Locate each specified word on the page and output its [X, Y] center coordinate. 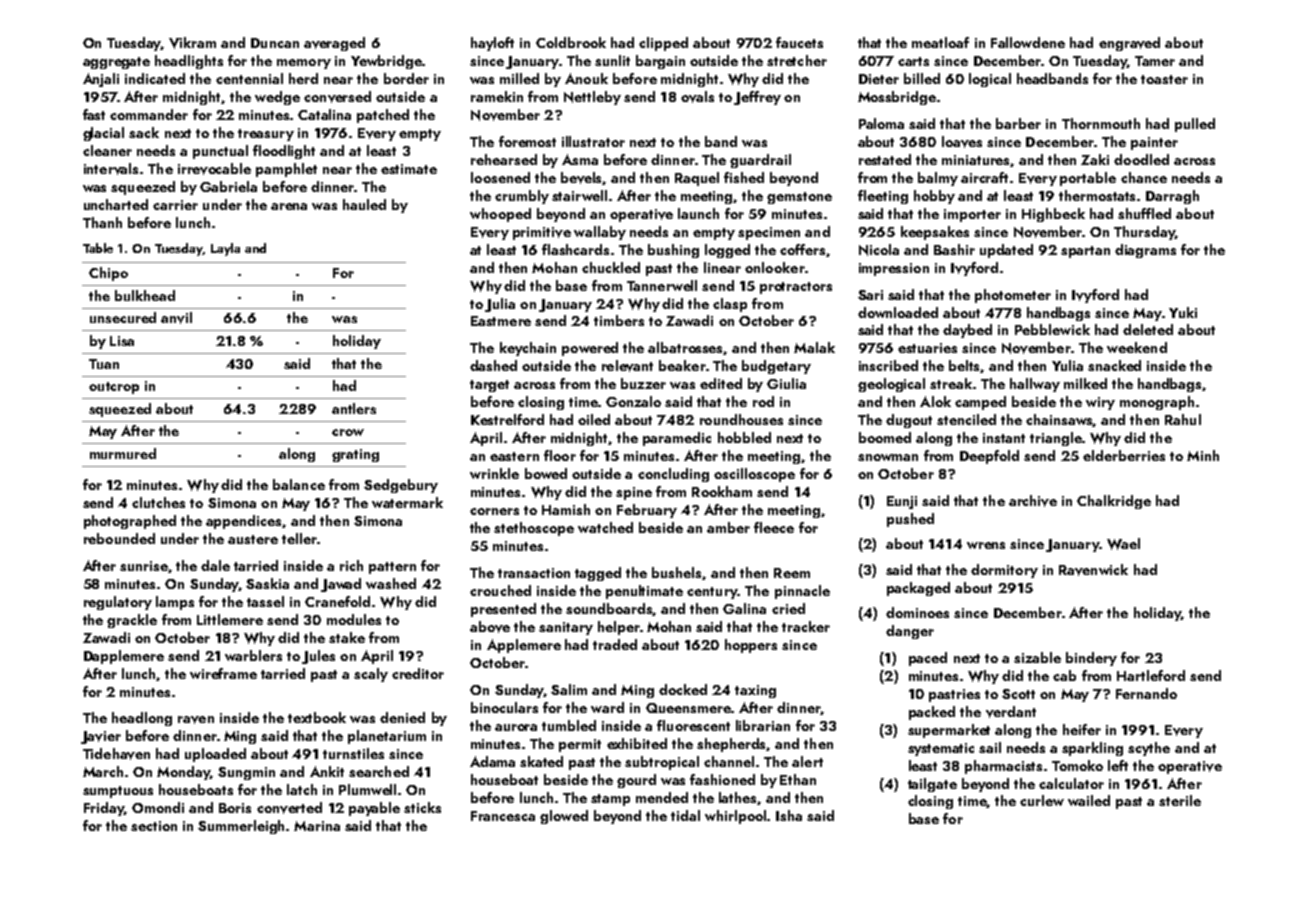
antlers [354, 408]
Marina [317, 826]
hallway [1035, 385]
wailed [1089, 800]
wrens [986, 545]
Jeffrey [757, 98]
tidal [685, 815]
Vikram [192, 43]
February [647, 511]
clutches [158, 502]
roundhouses [741, 419]
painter [1154, 143]
